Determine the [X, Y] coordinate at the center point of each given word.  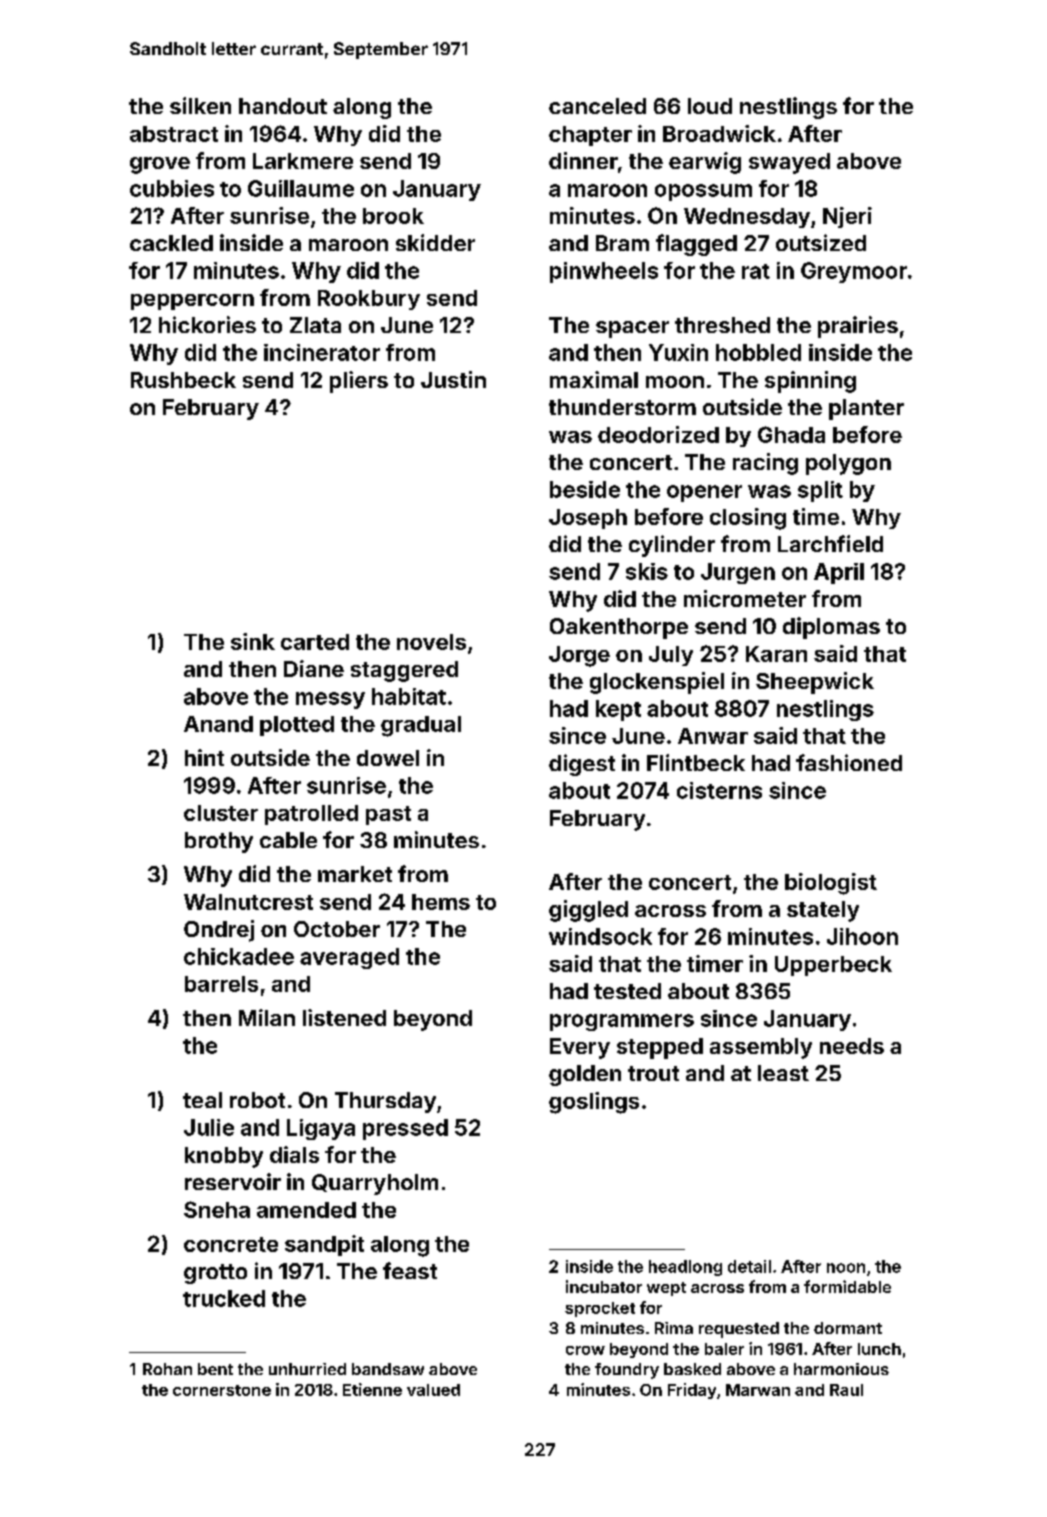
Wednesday [747, 218]
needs [852, 1046]
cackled [171, 243]
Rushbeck [183, 380]
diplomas [831, 628]
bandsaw [388, 1369]
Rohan [167, 1369]
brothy [219, 842]
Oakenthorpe [619, 628]
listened [344, 1017]
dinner [583, 160]
